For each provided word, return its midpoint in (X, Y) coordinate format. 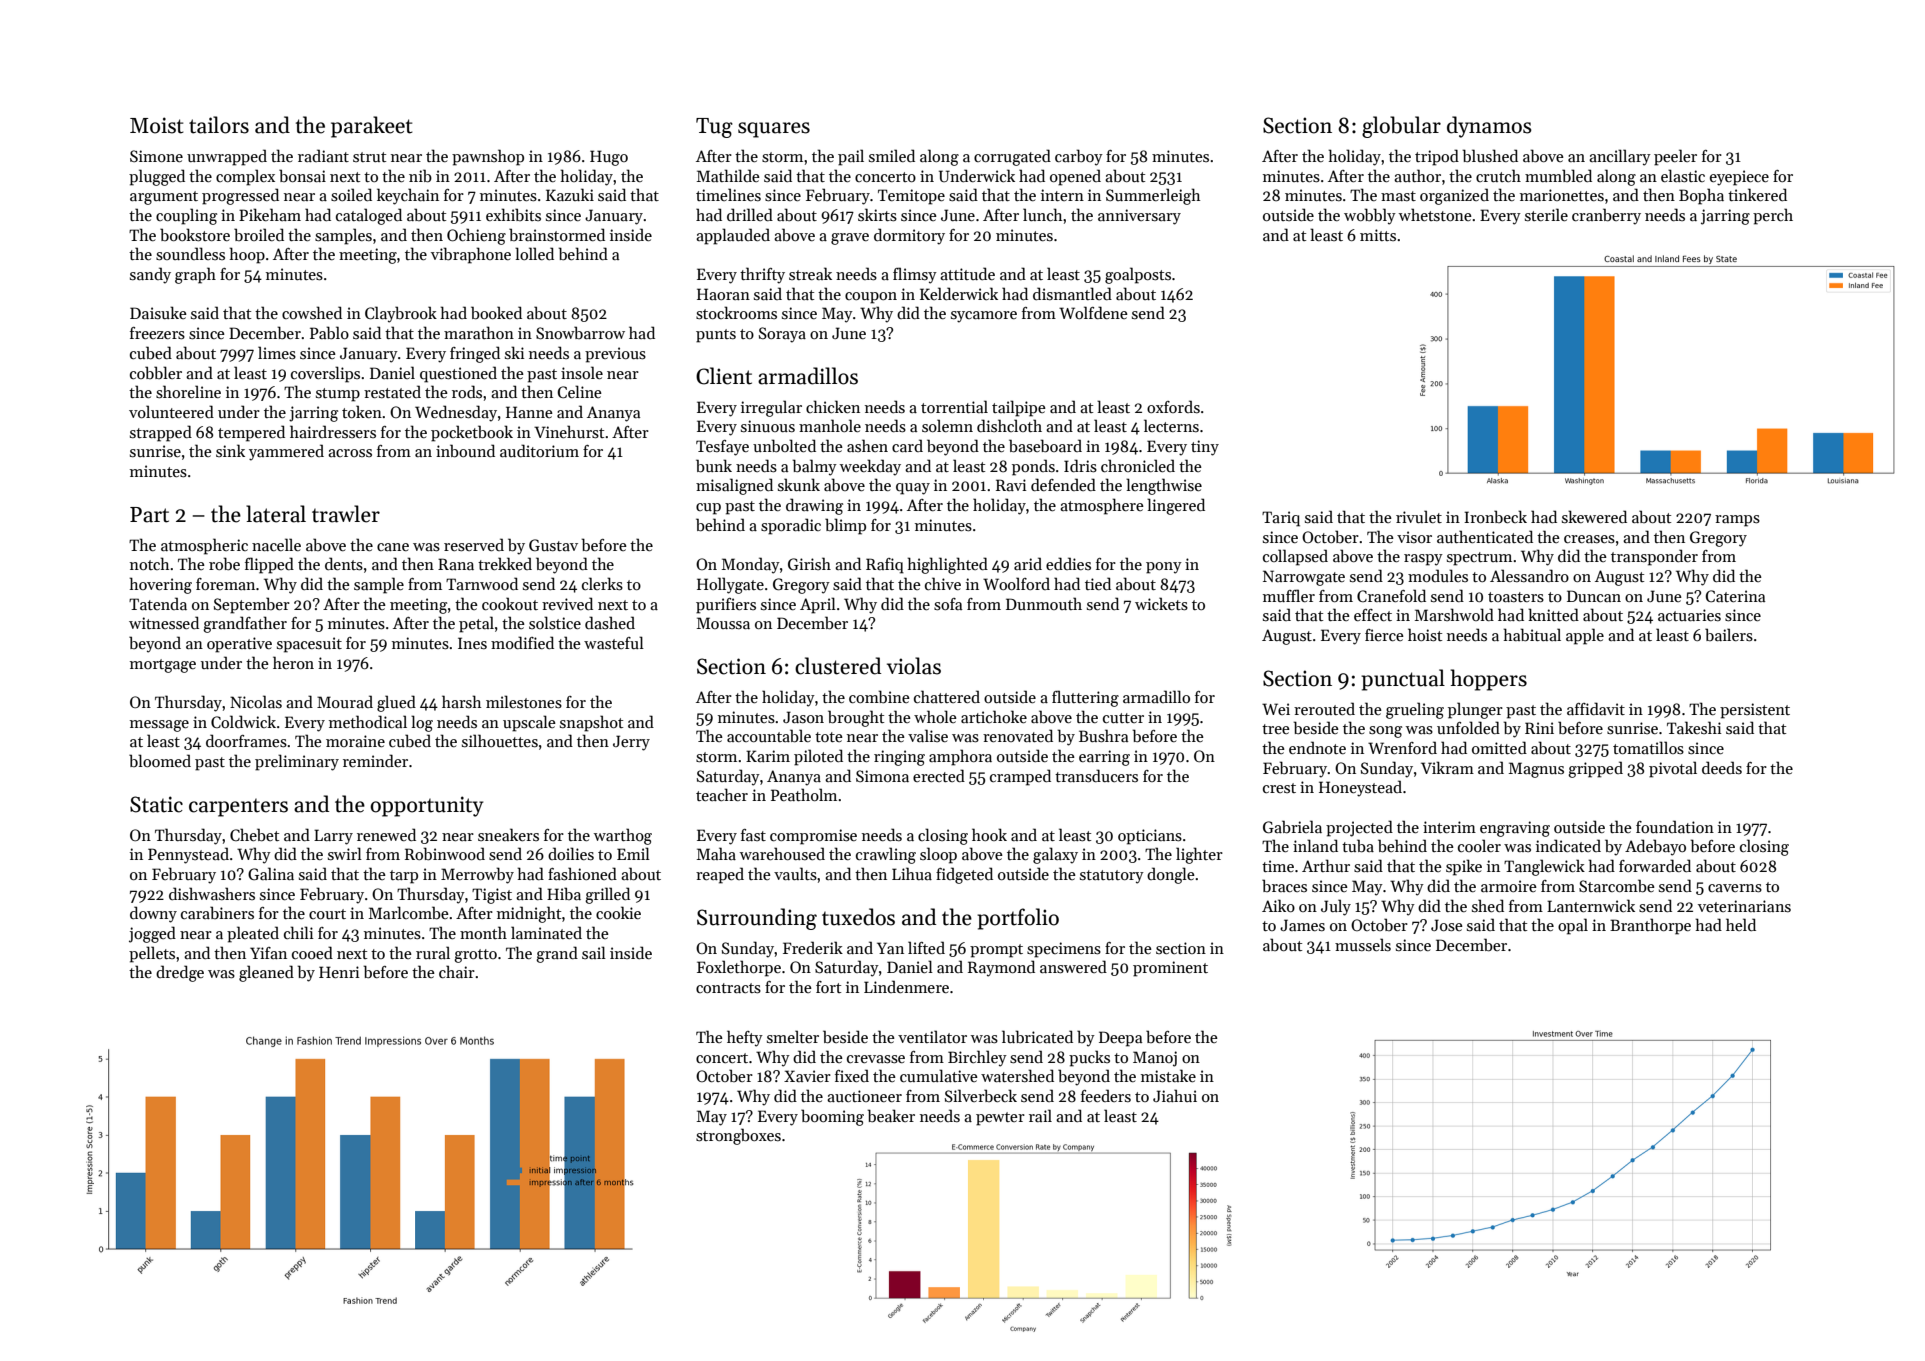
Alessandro (1529, 575)
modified (522, 642)
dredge (180, 973)
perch (1773, 216)
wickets (1161, 604)
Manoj (1155, 1059)
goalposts (1138, 275)
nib (420, 176)
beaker (891, 1116)
